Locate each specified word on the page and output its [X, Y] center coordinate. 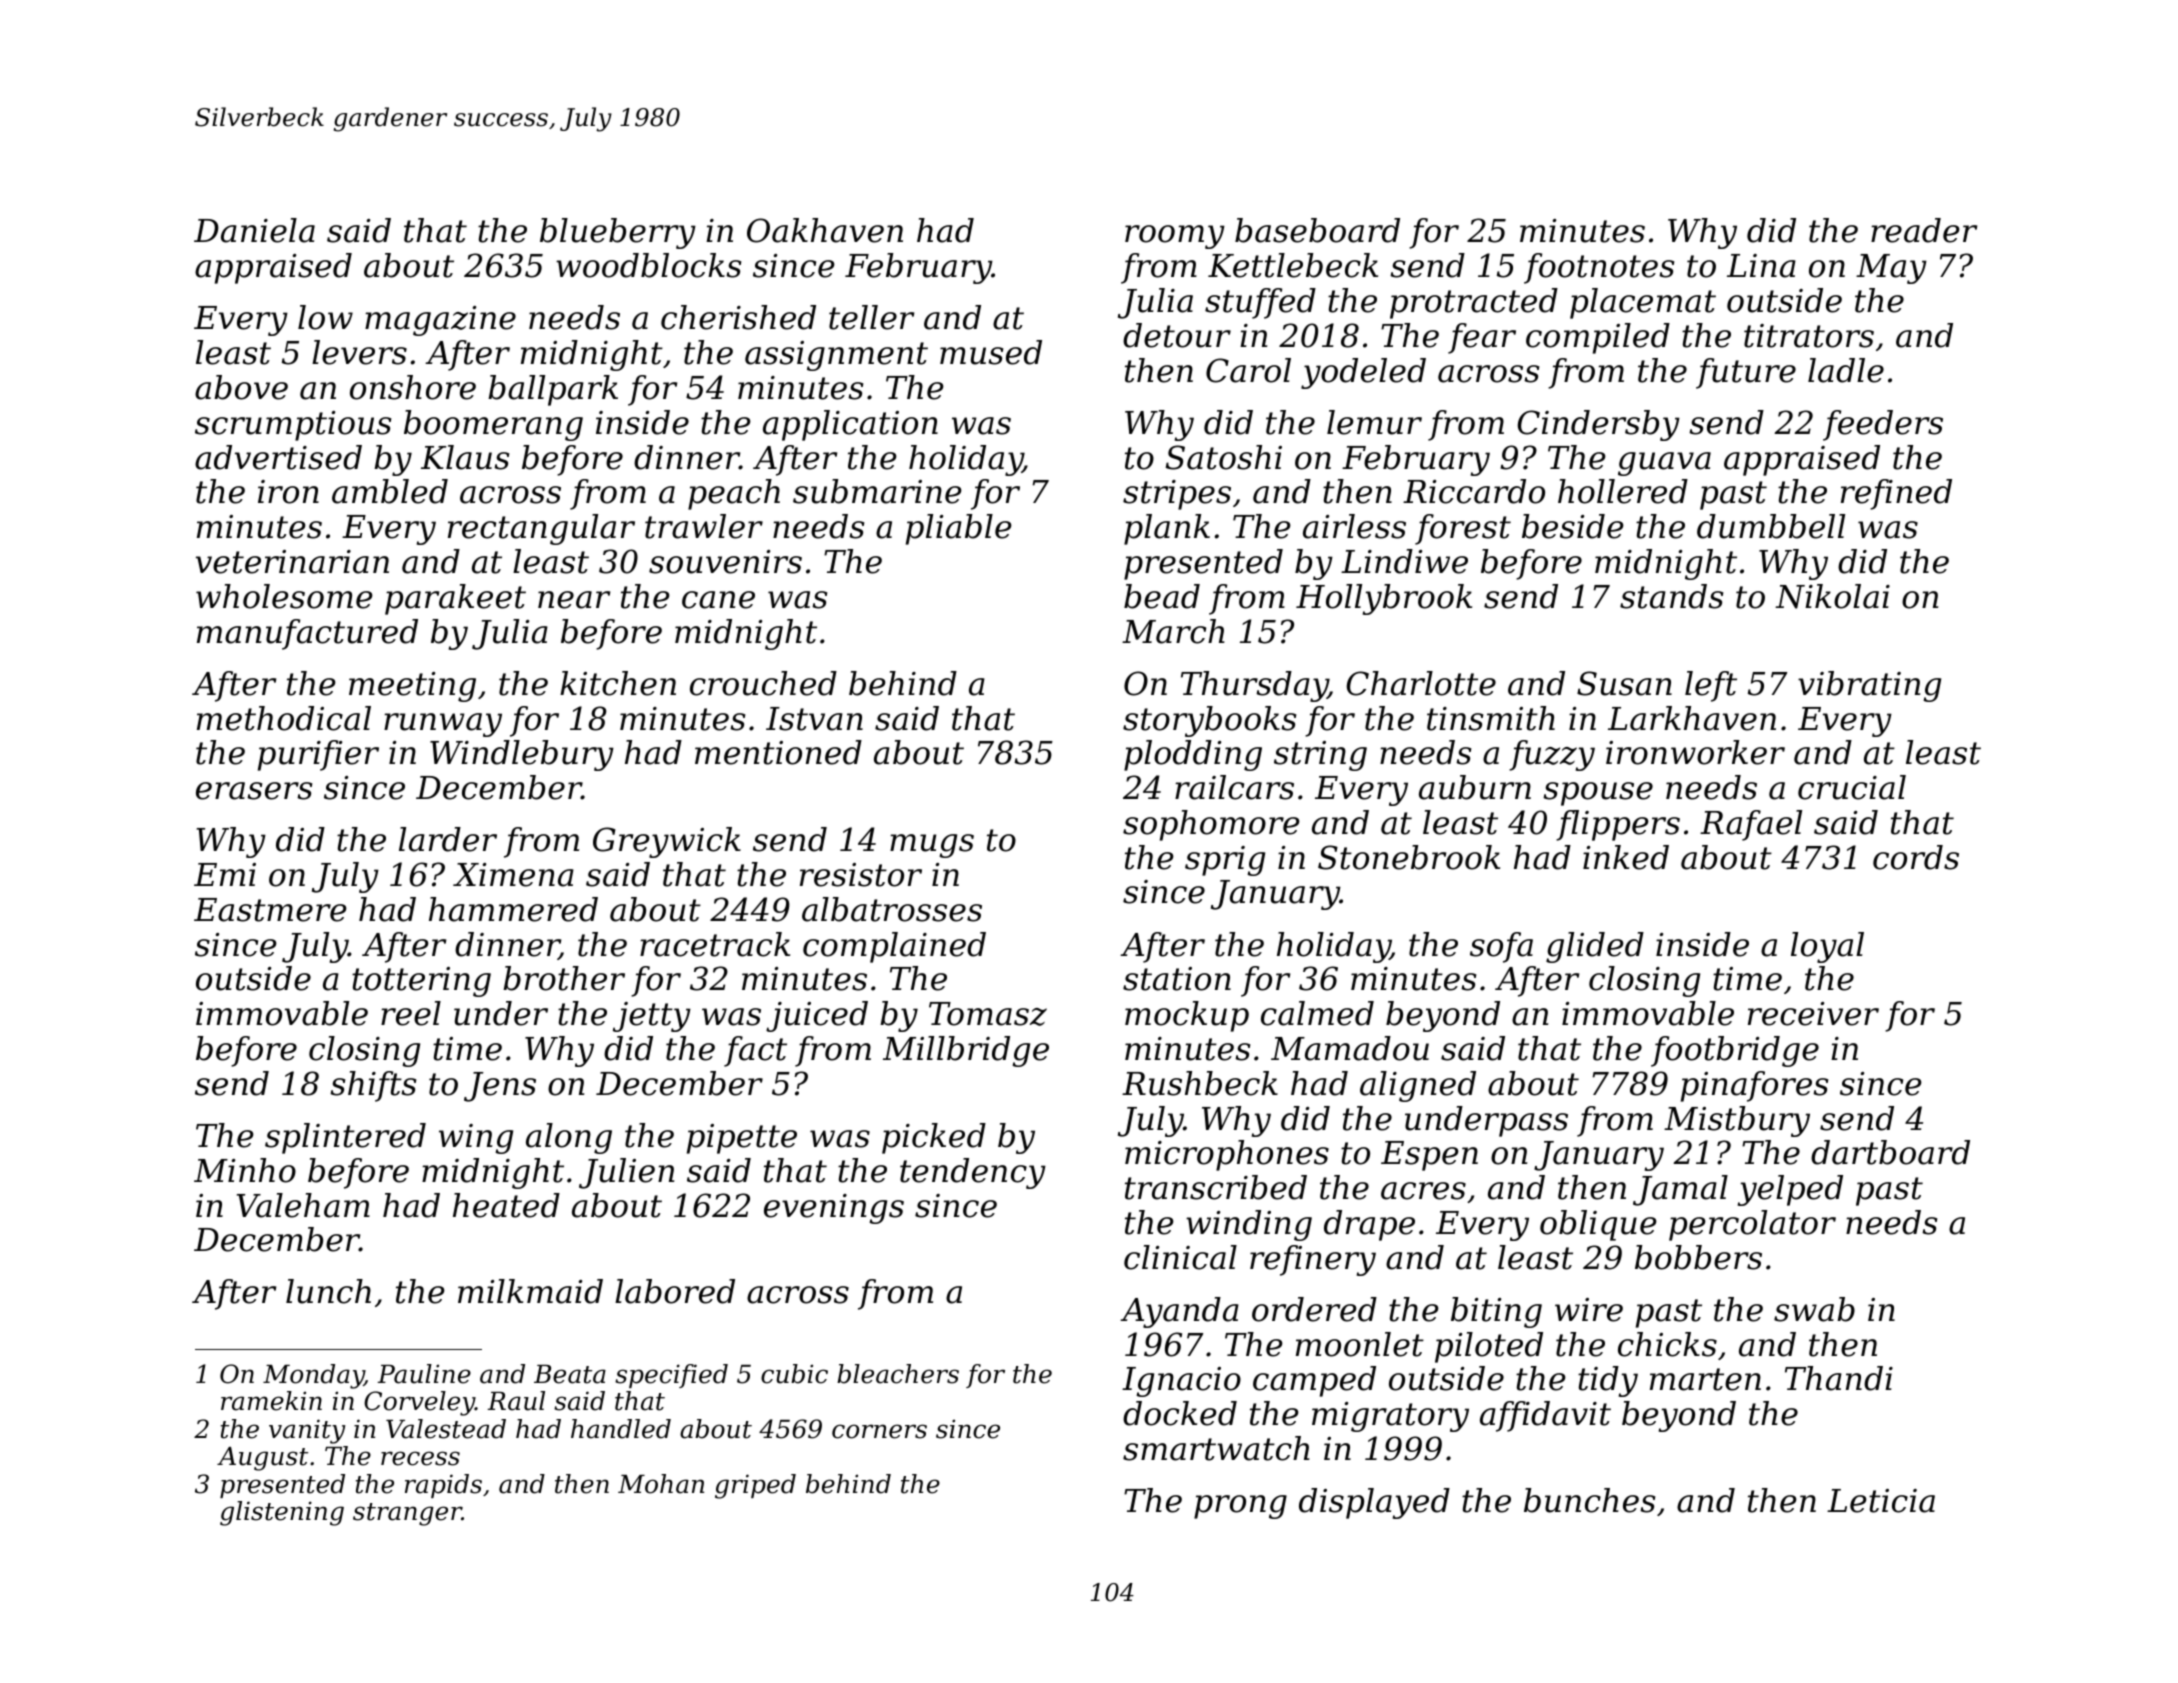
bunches [1589, 1500]
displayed [1374, 1503]
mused [991, 352]
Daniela [254, 230]
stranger [407, 1514]
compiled [1598, 338]
